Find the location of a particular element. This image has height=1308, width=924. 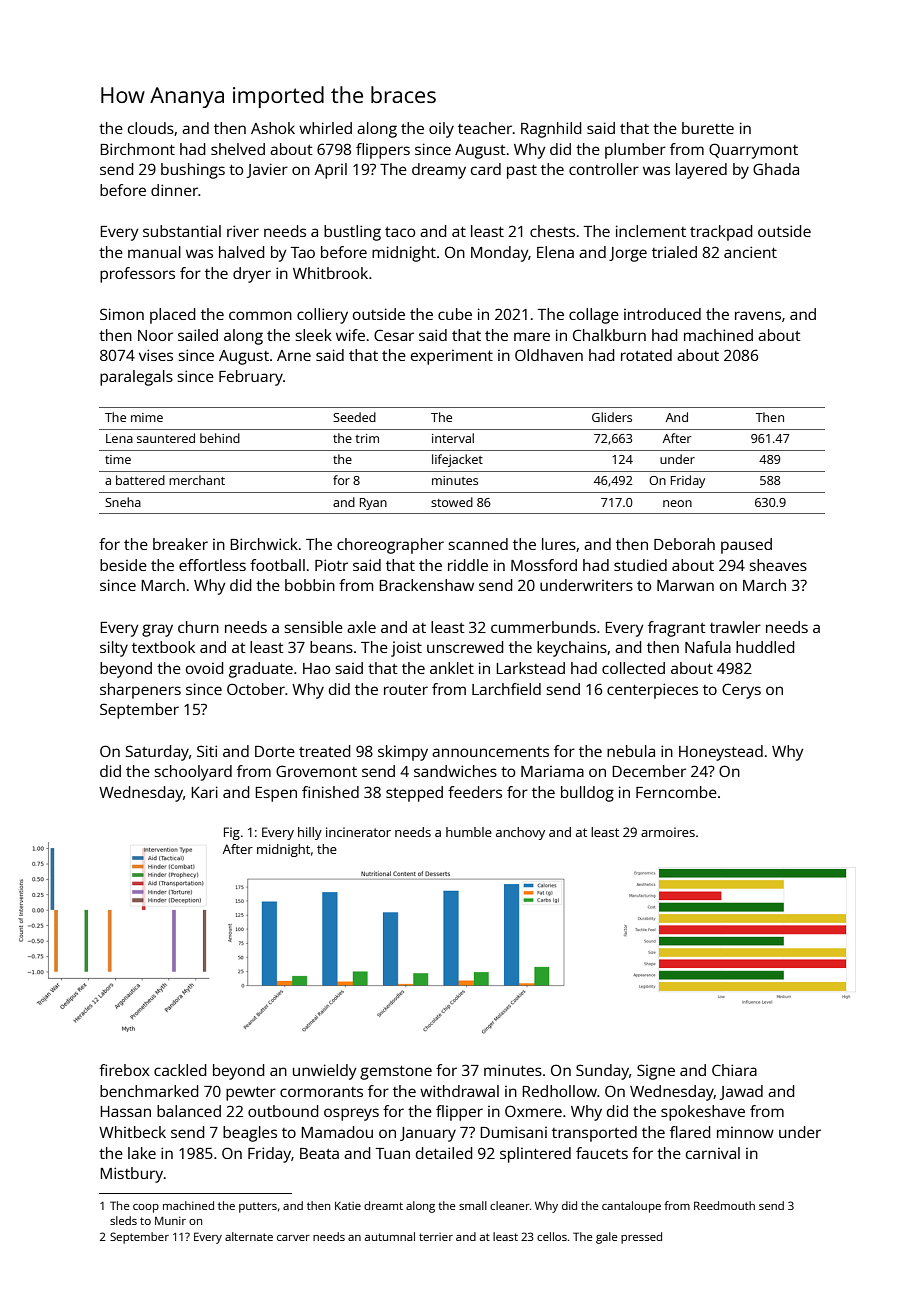

churn is located at coordinates (198, 627).
